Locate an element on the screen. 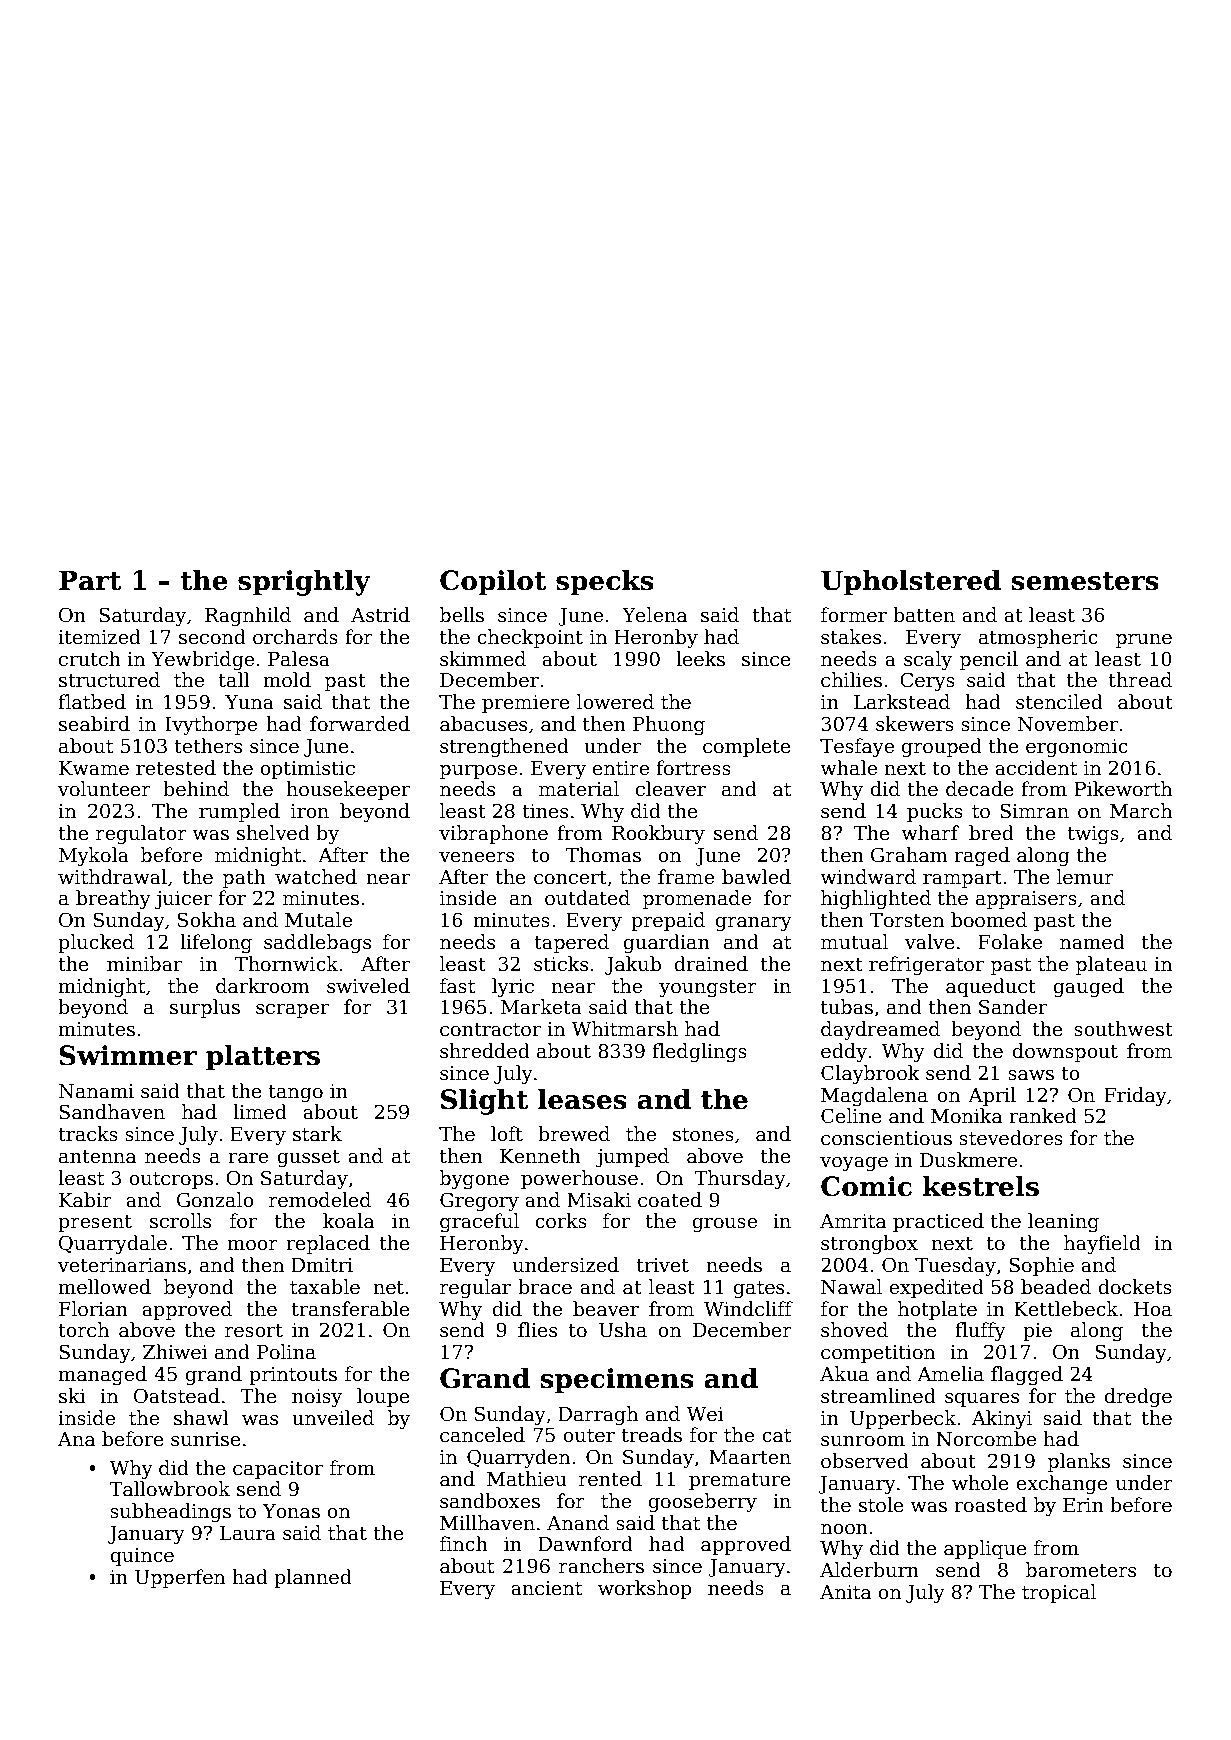  Quarrydale is located at coordinates (113, 1244).
